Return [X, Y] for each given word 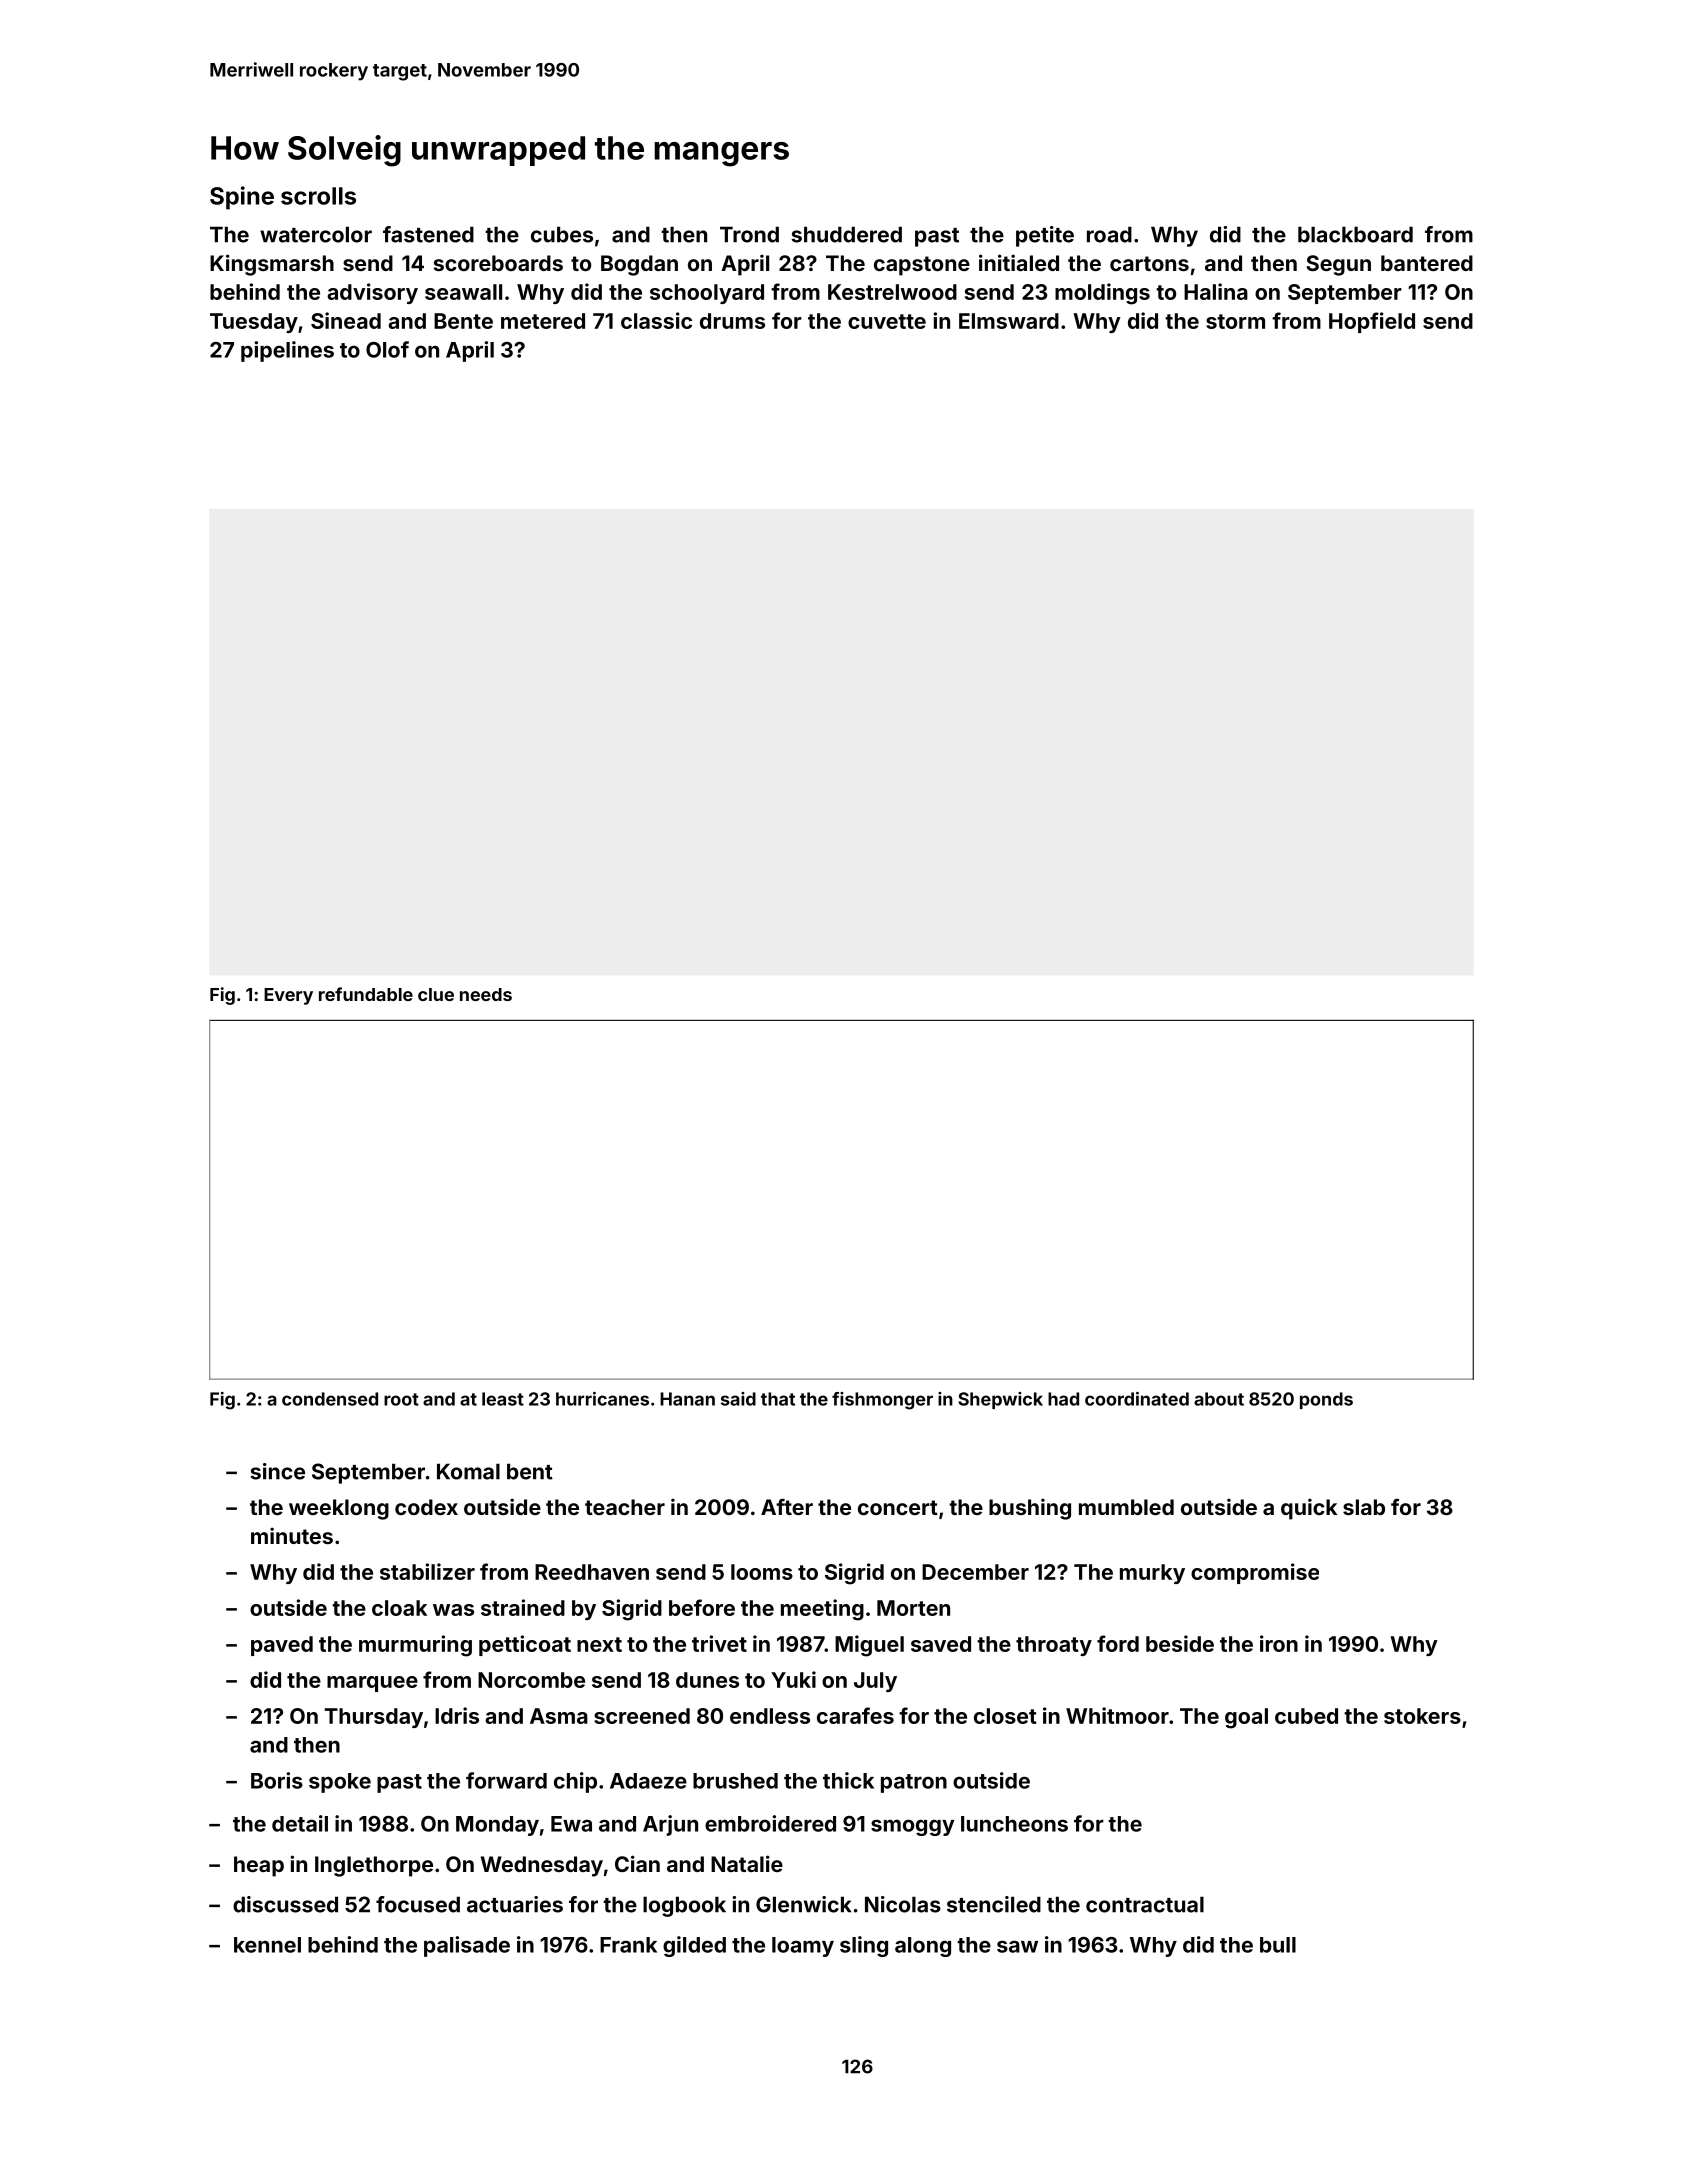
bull [1278, 1945]
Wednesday [542, 1866]
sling [864, 1946]
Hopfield [1372, 322]
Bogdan [639, 265]
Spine [242, 198]
